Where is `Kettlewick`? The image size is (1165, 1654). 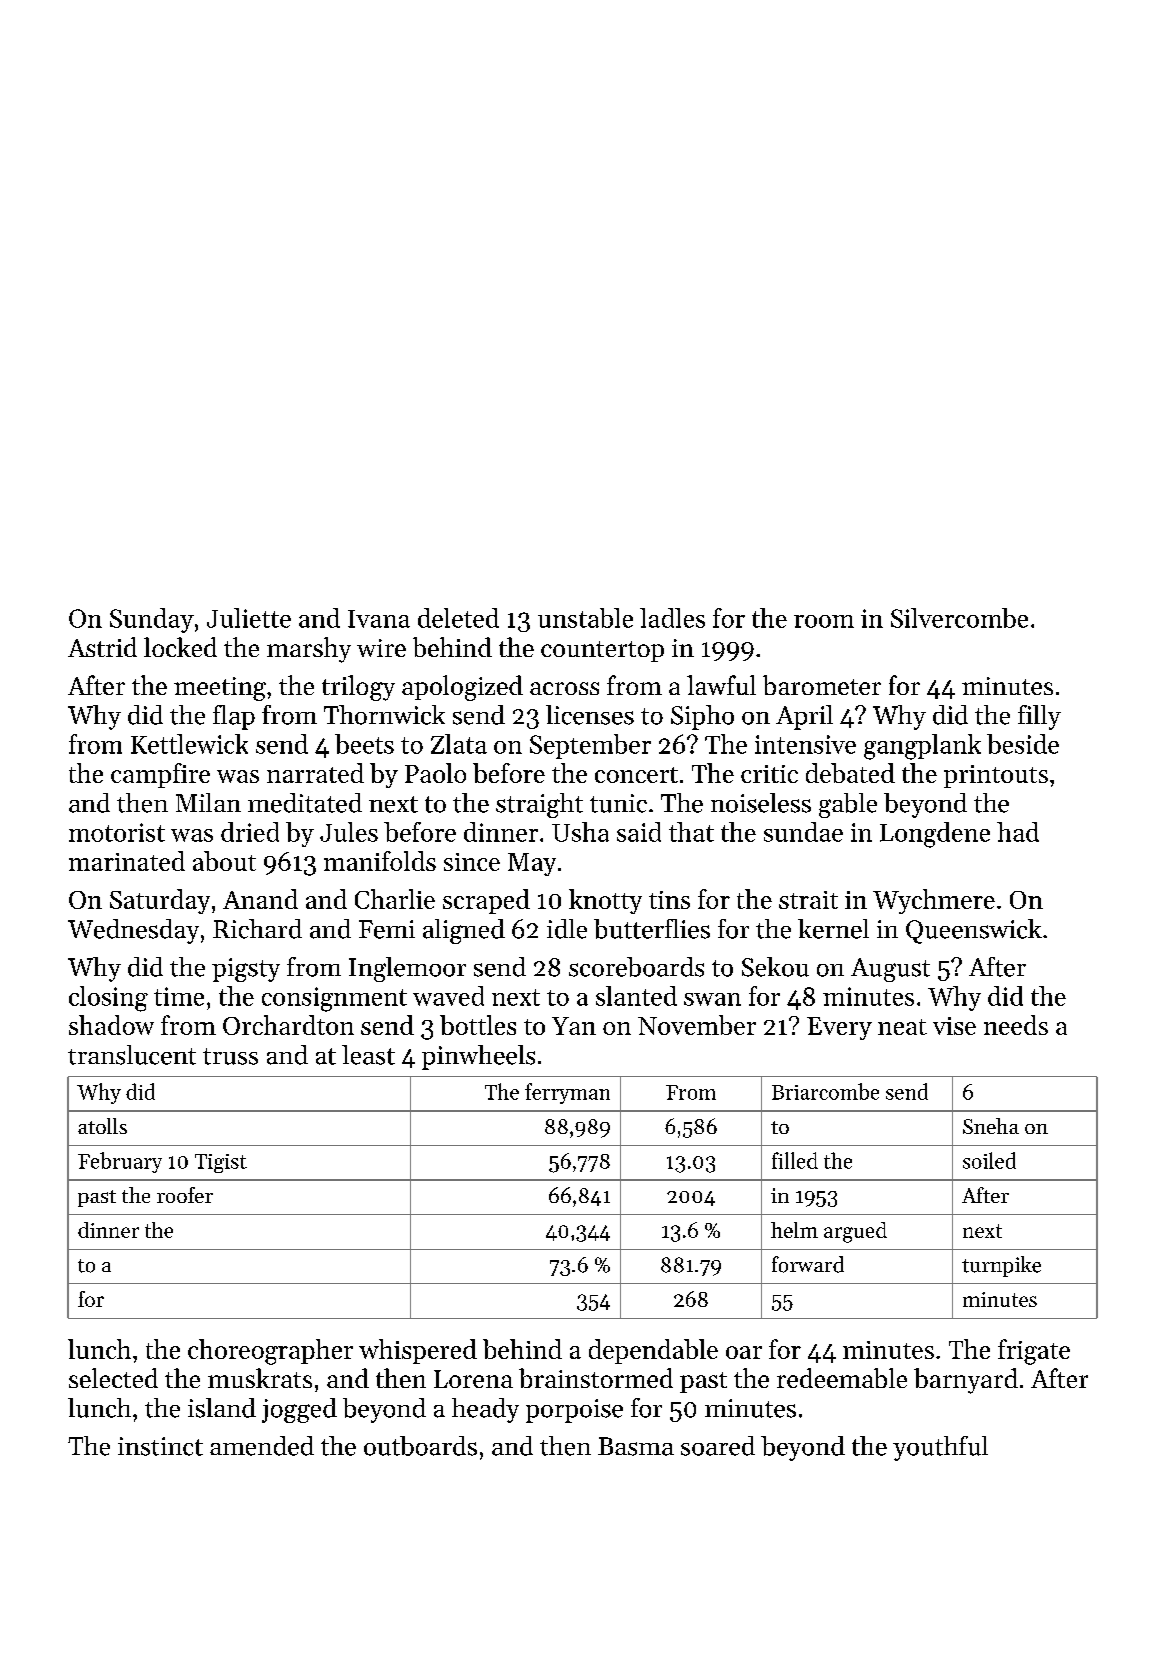
Kettlewick is located at coordinates (189, 744).
